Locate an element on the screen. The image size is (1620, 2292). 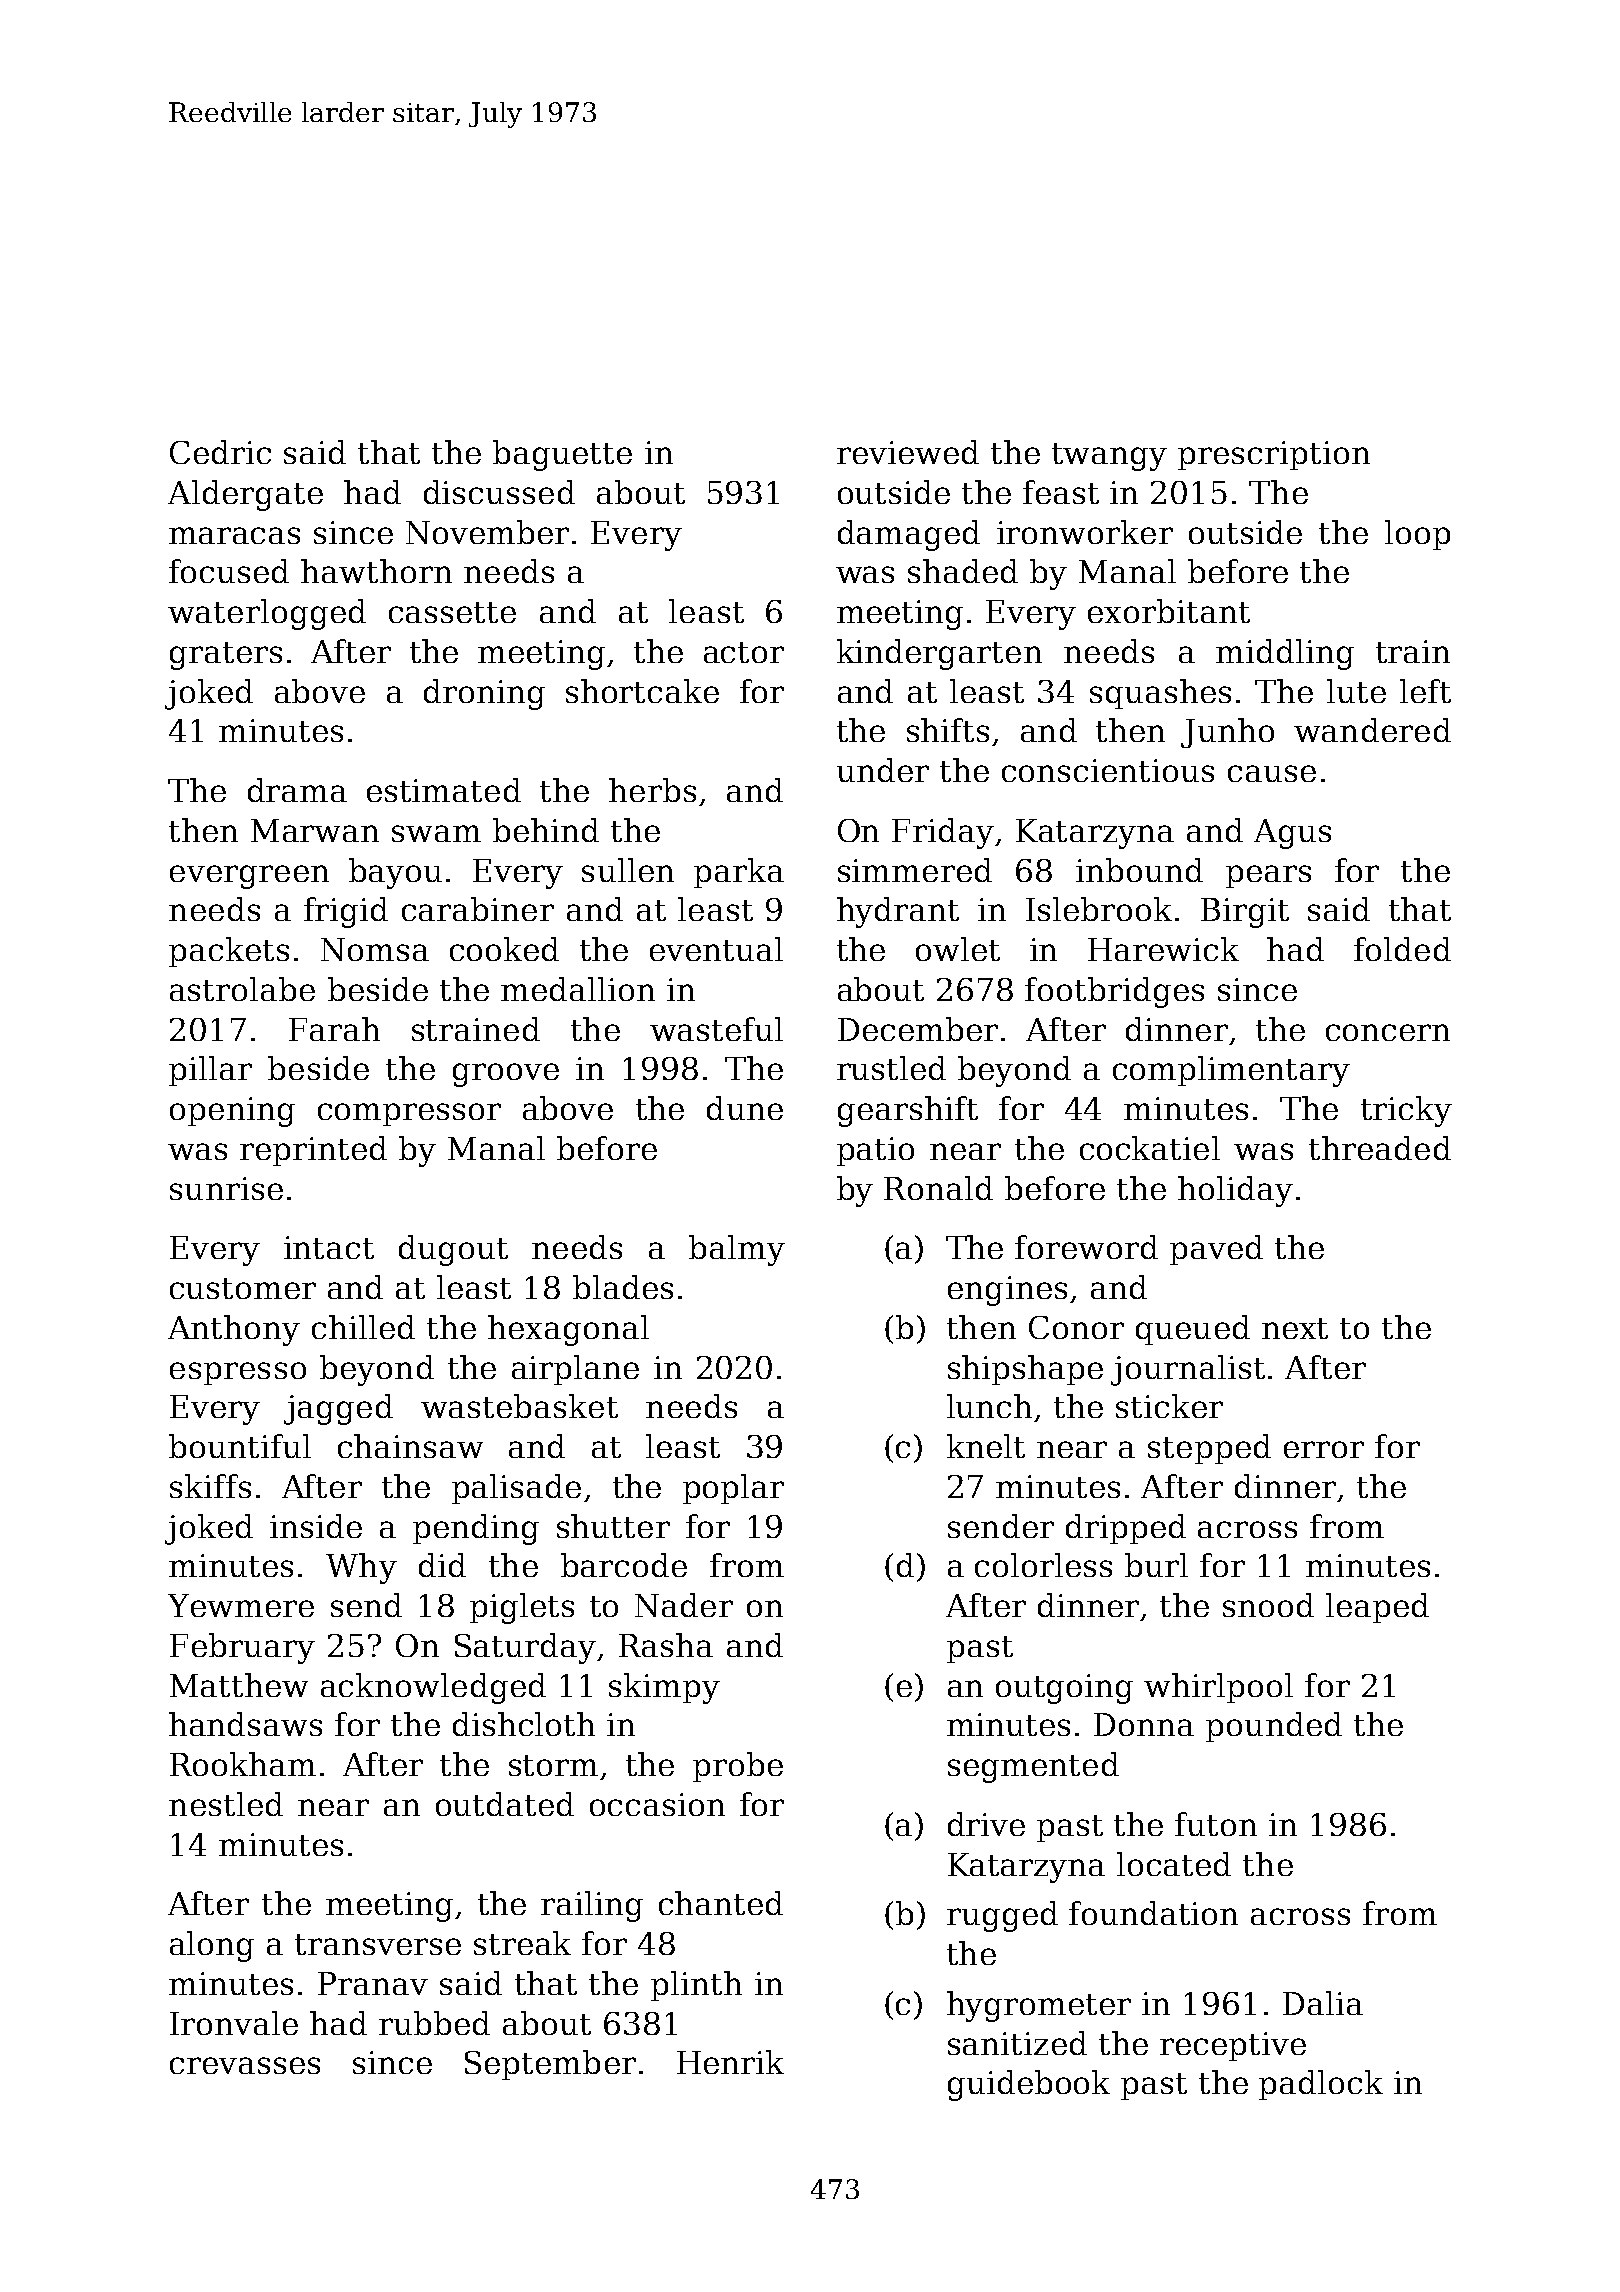
chanted is located at coordinates (721, 1903).
